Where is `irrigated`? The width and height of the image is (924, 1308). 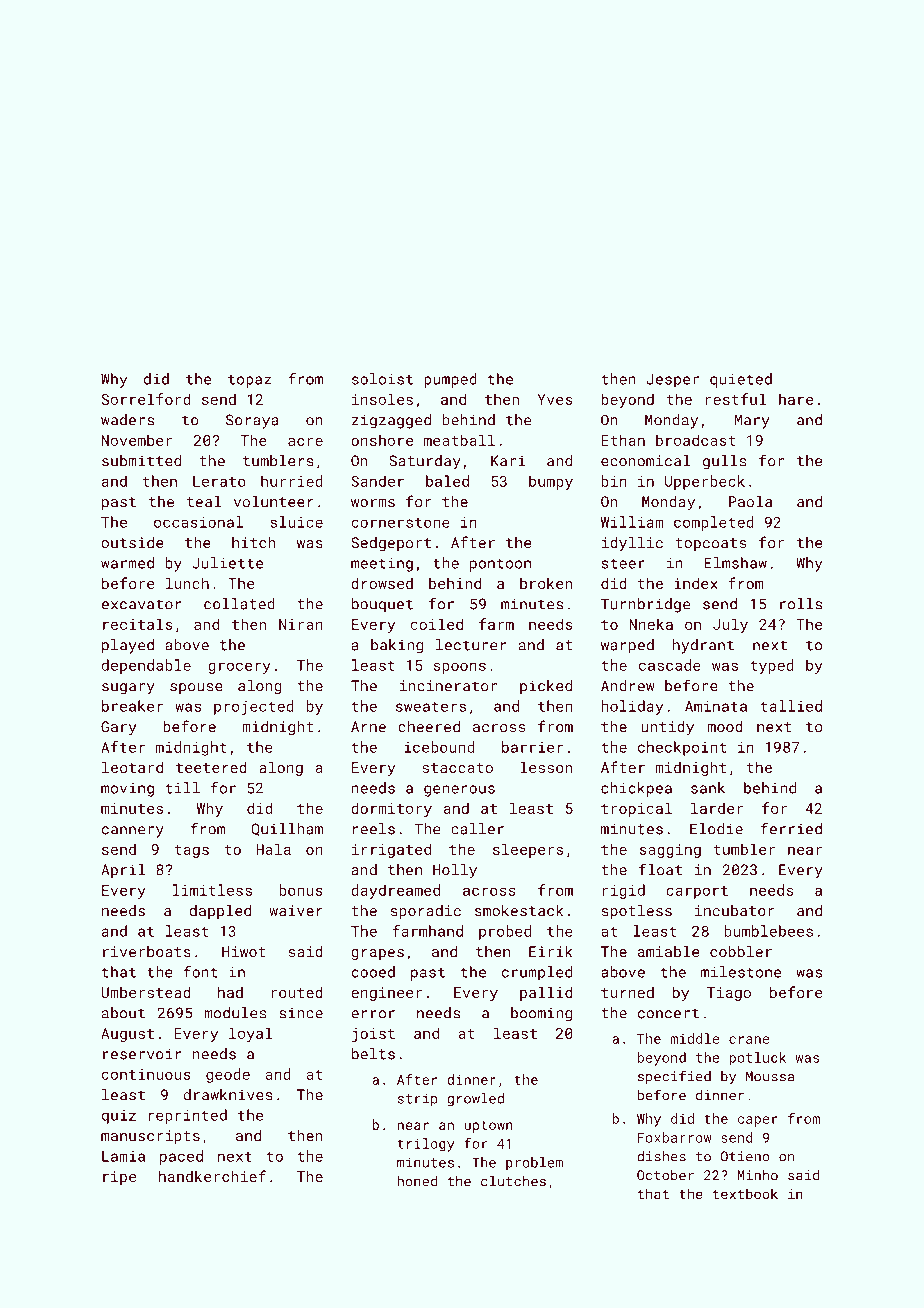
irrigated is located at coordinates (391, 850).
